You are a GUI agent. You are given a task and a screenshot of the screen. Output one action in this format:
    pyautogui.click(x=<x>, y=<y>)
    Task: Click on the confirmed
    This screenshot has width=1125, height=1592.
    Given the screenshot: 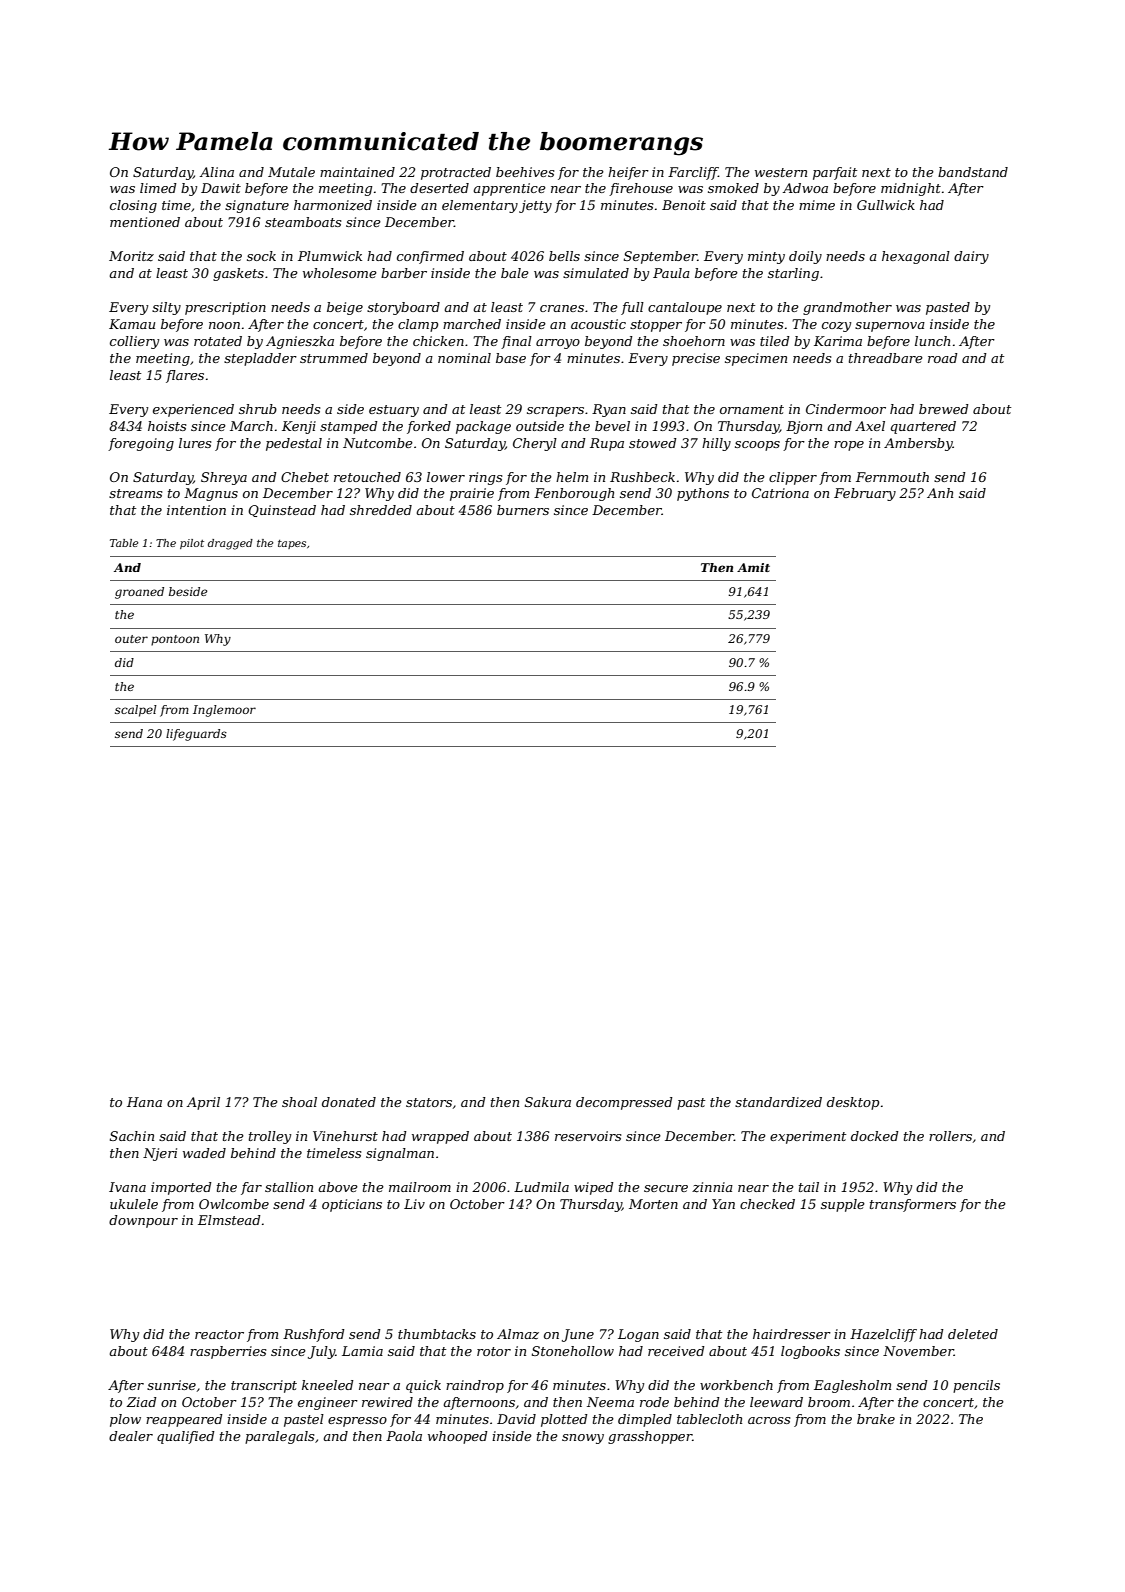 What is the action you would take?
    pyautogui.click(x=430, y=257)
